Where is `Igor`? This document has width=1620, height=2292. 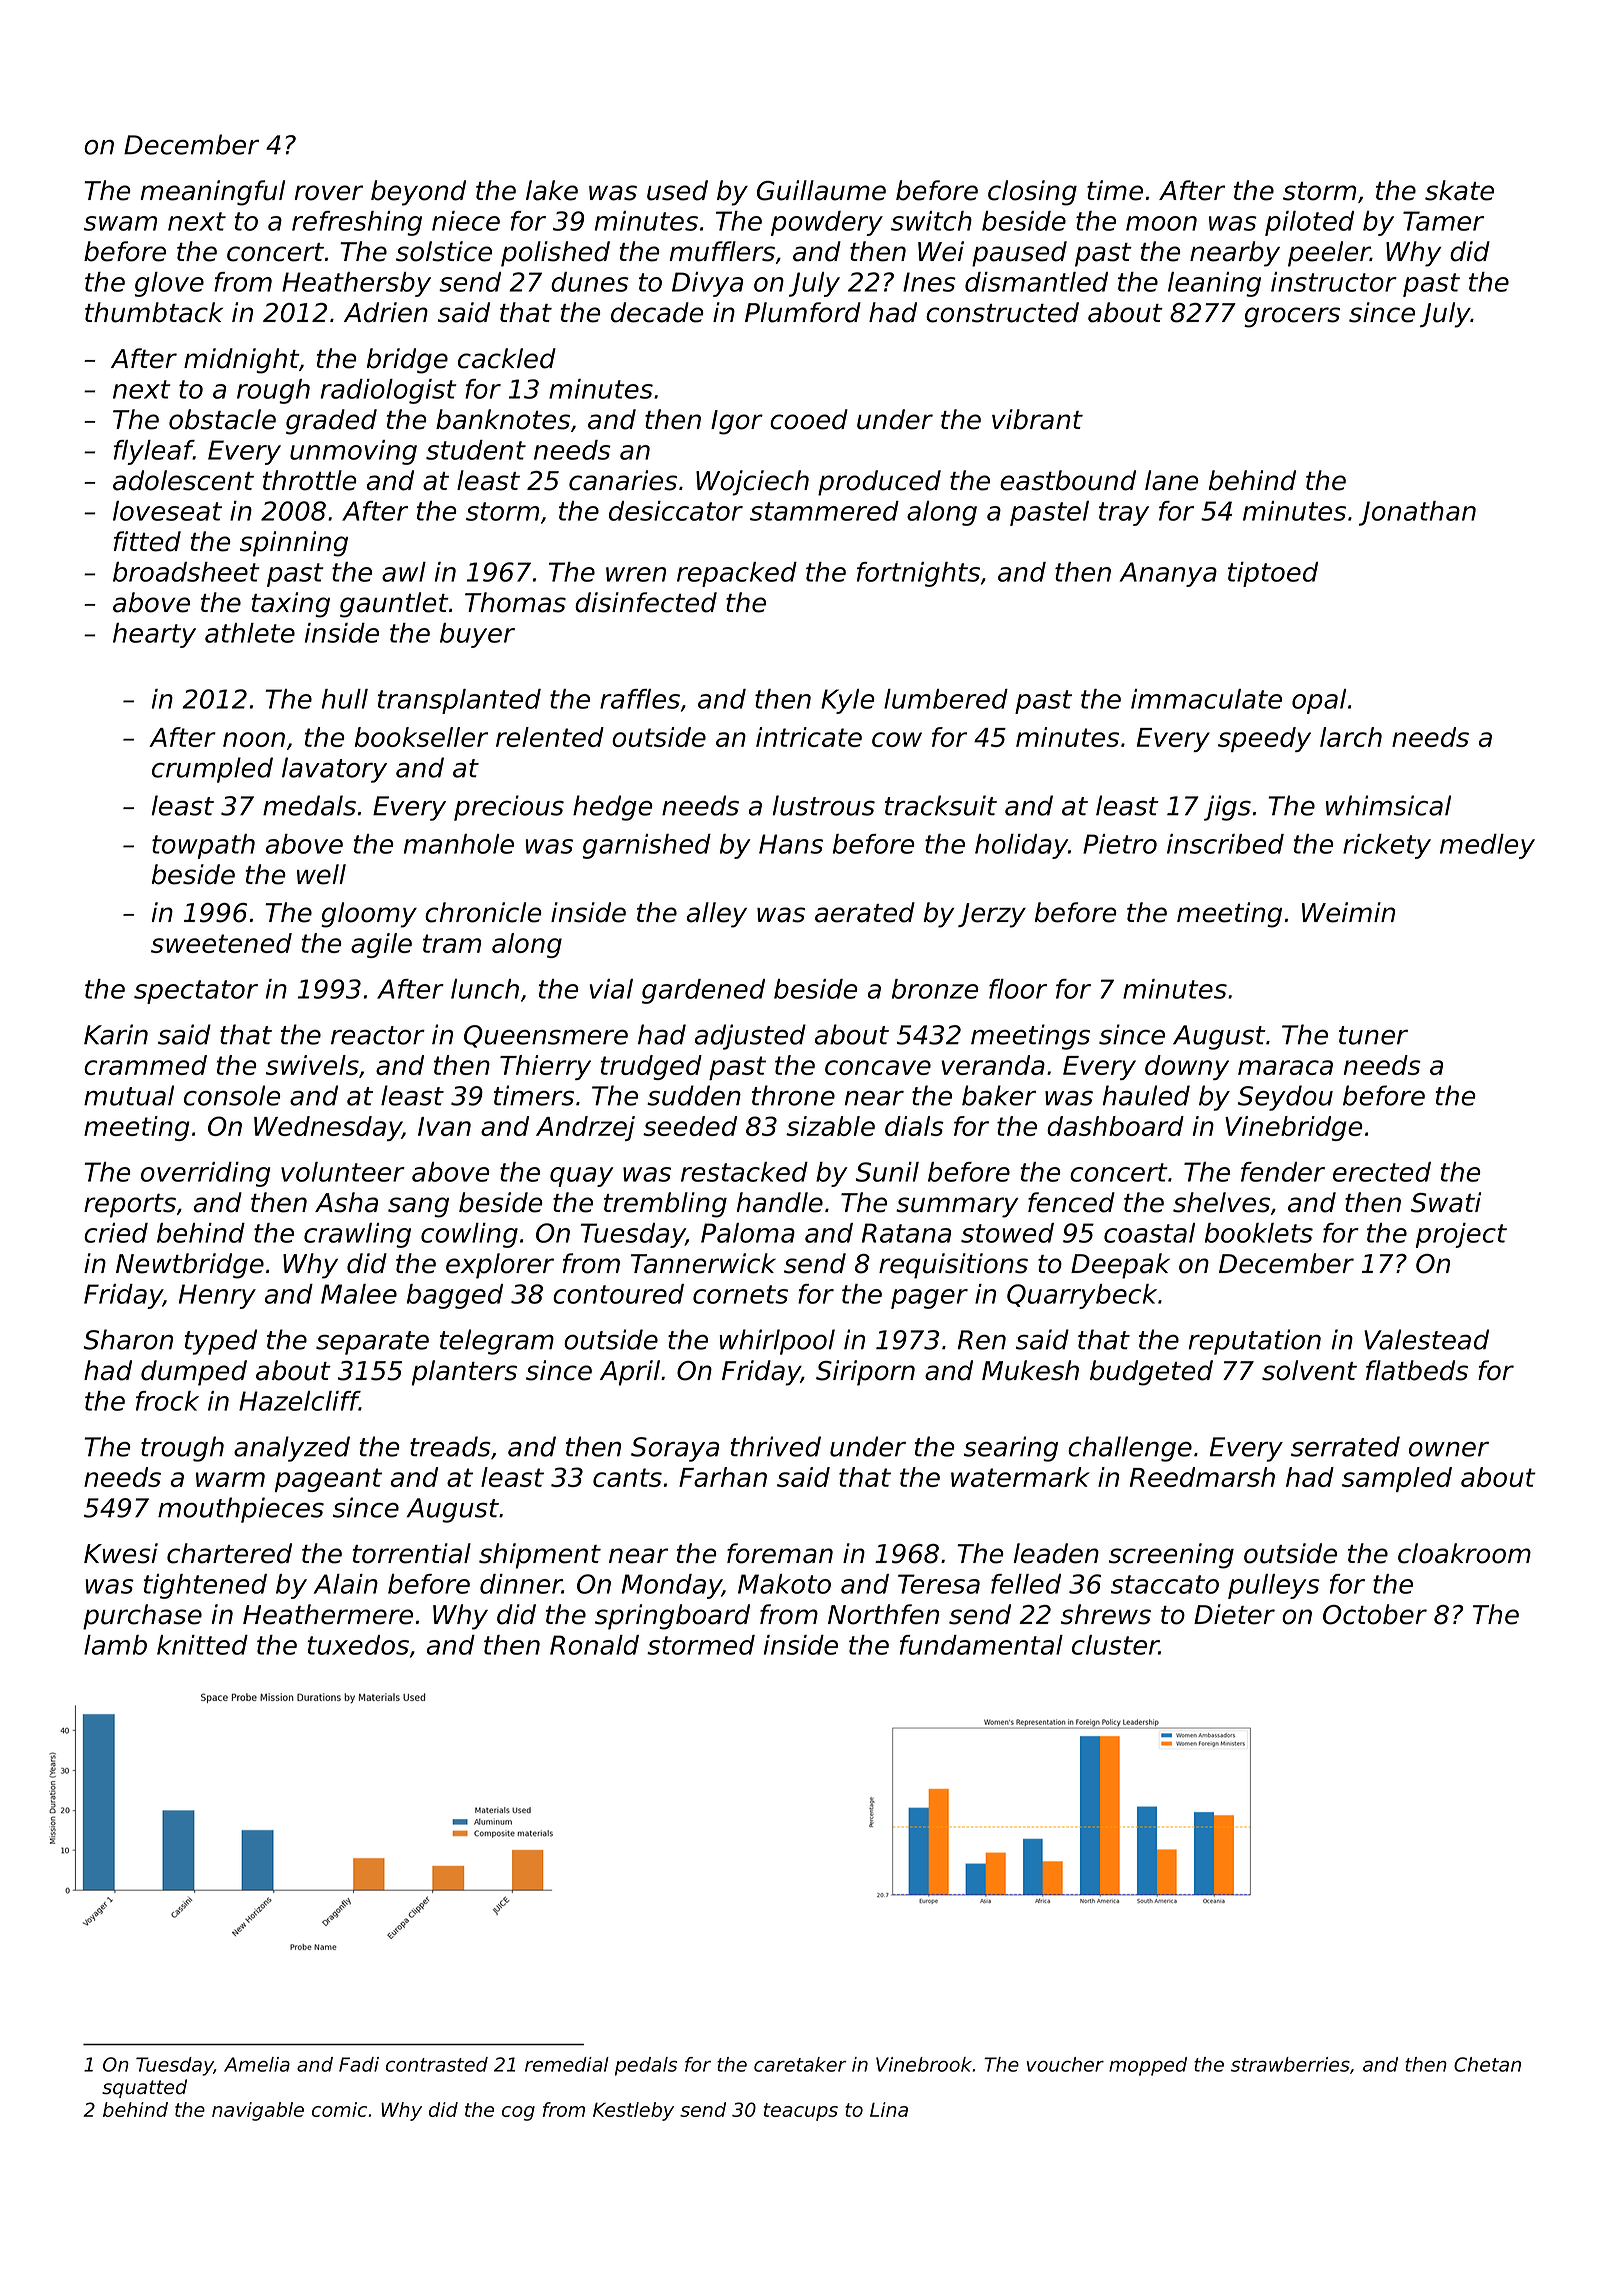
Igor is located at coordinates (737, 422).
